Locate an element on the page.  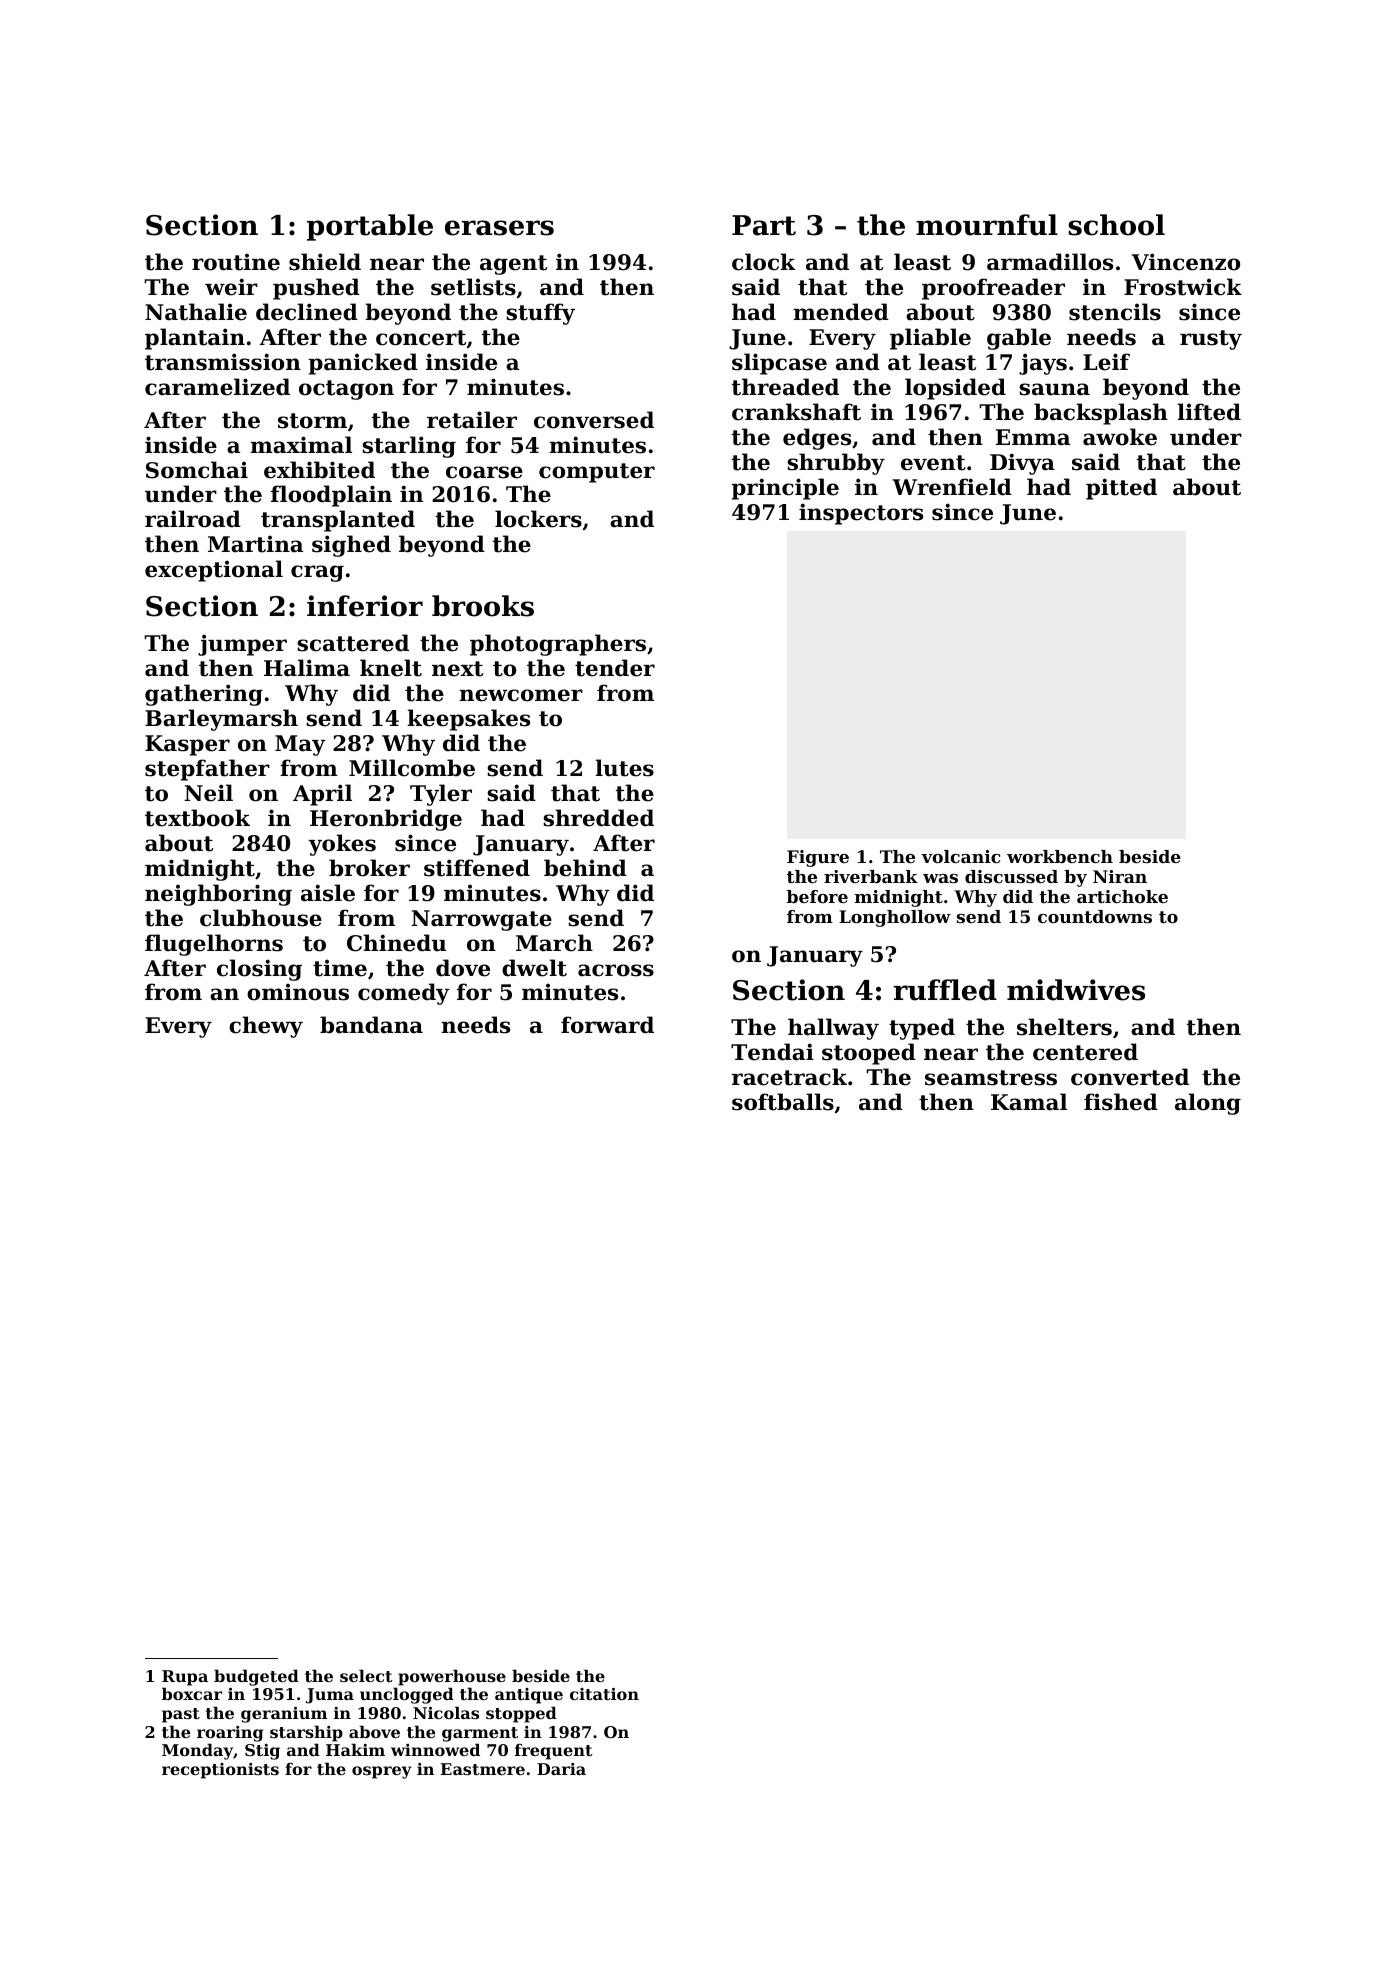
portable is located at coordinates (370, 227).
